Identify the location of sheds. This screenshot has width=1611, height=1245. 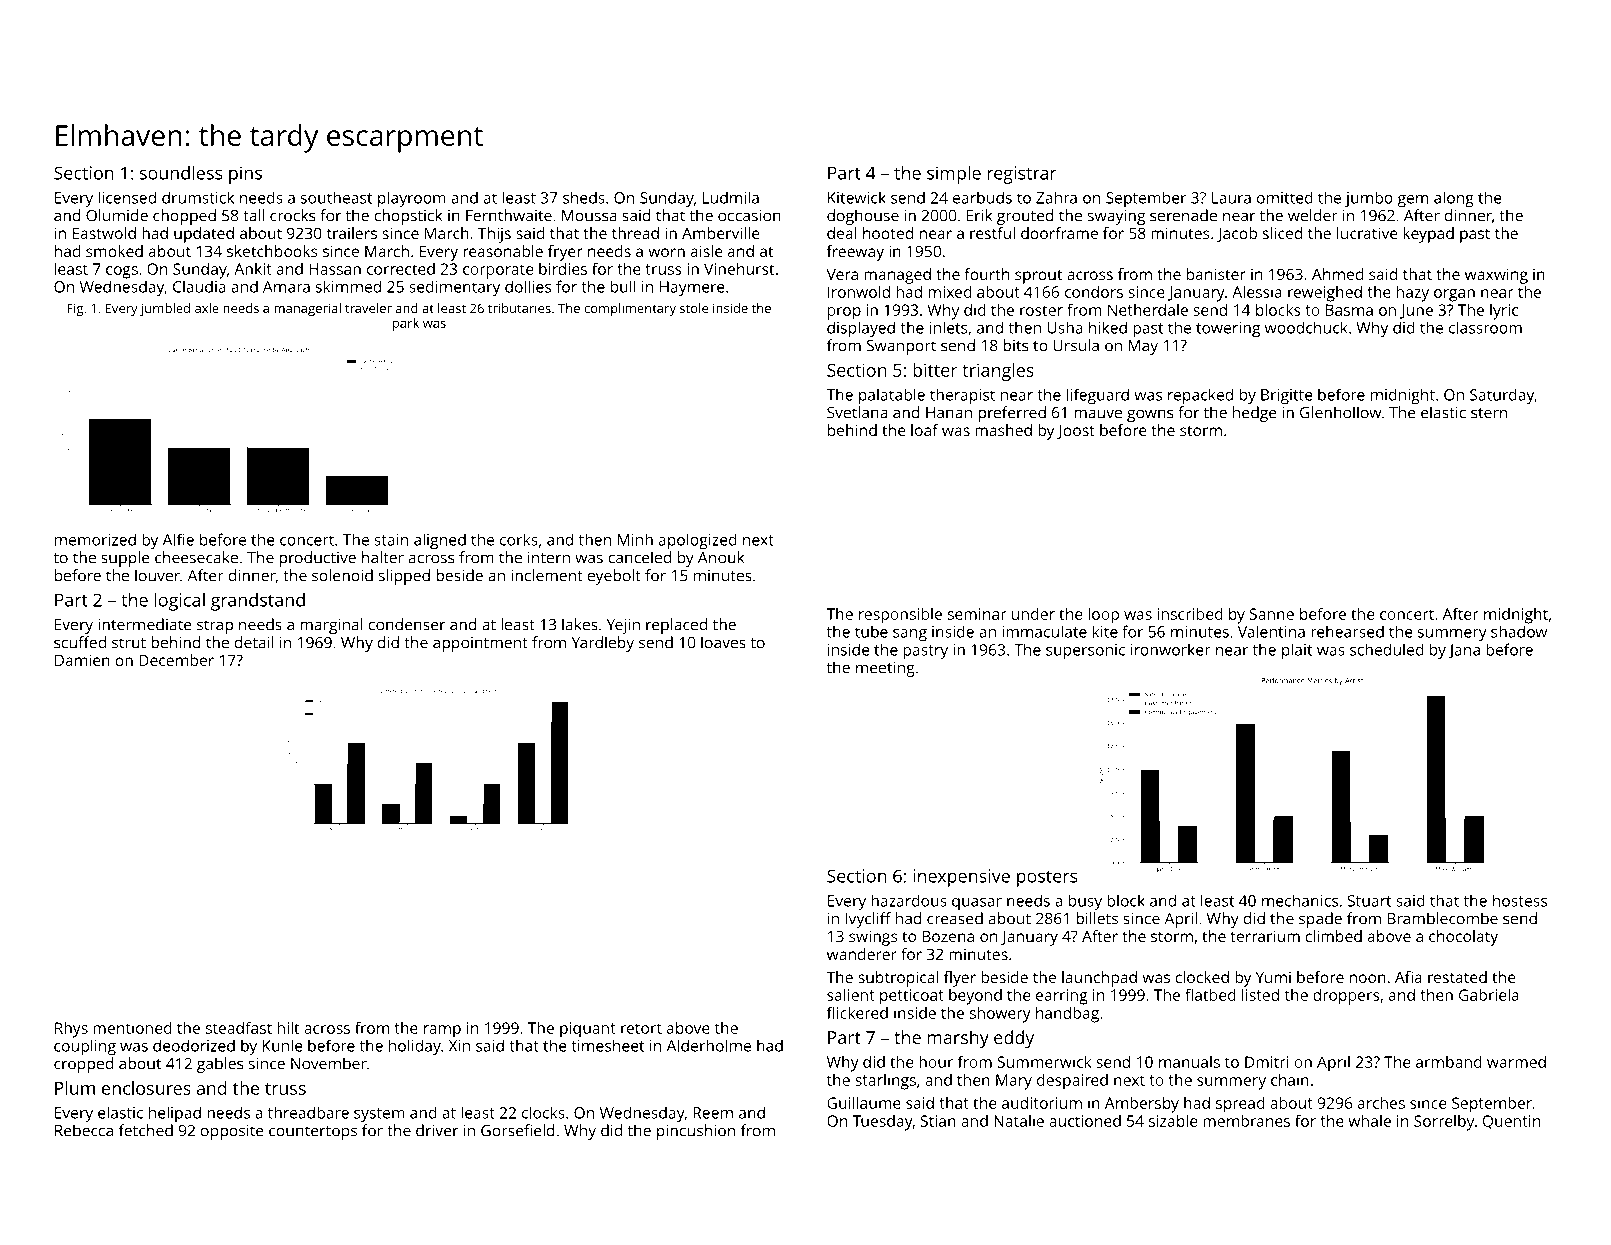
(584, 197).
